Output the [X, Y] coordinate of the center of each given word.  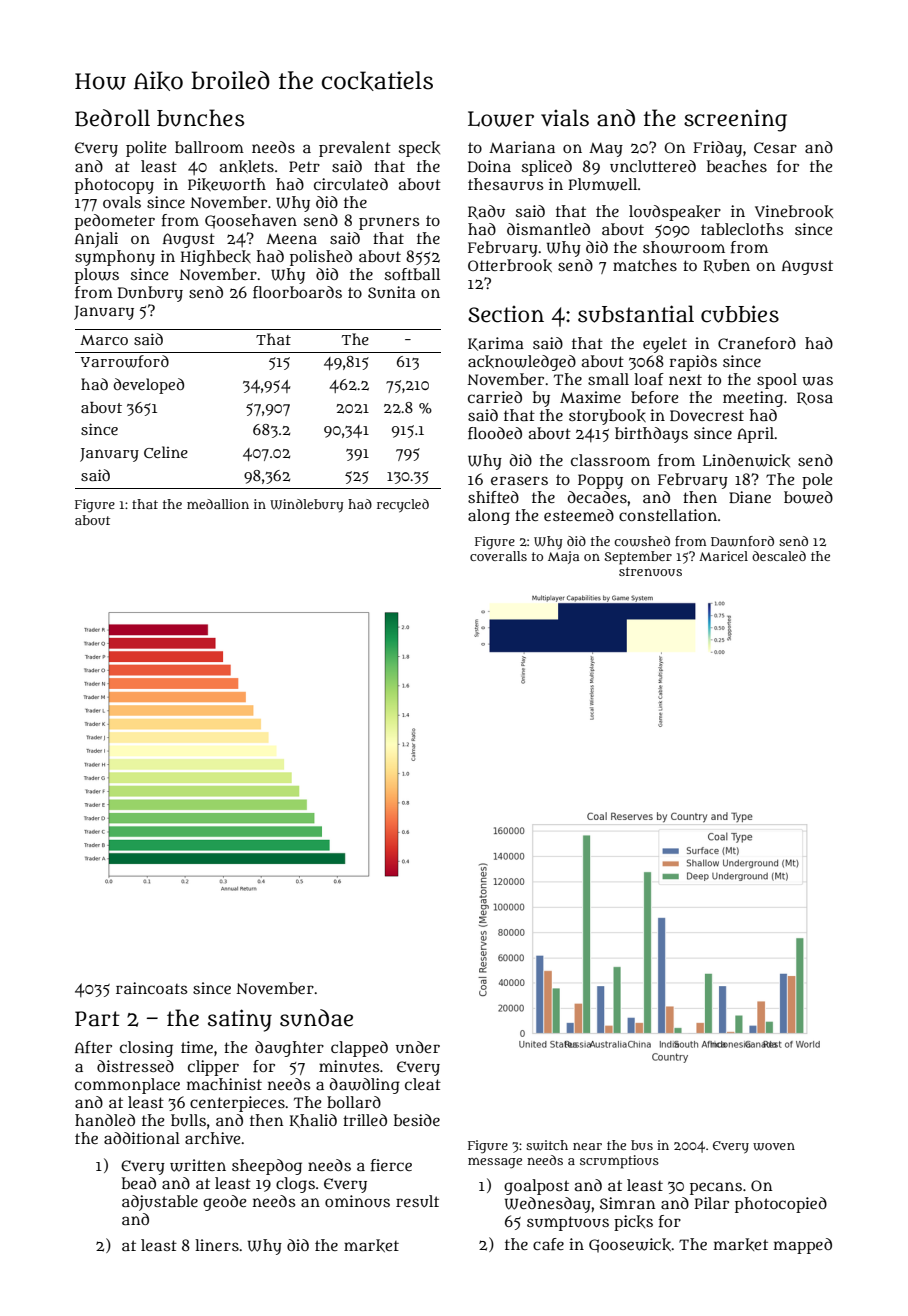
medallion [218, 504]
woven [774, 1147]
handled [105, 1120]
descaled [779, 556]
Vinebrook [794, 211]
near [587, 1146]
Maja [563, 557]
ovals [122, 202]
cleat [423, 1084]
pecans [716, 1188]
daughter [289, 1049]
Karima [496, 344]
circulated [351, 184]
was [817, 381]
